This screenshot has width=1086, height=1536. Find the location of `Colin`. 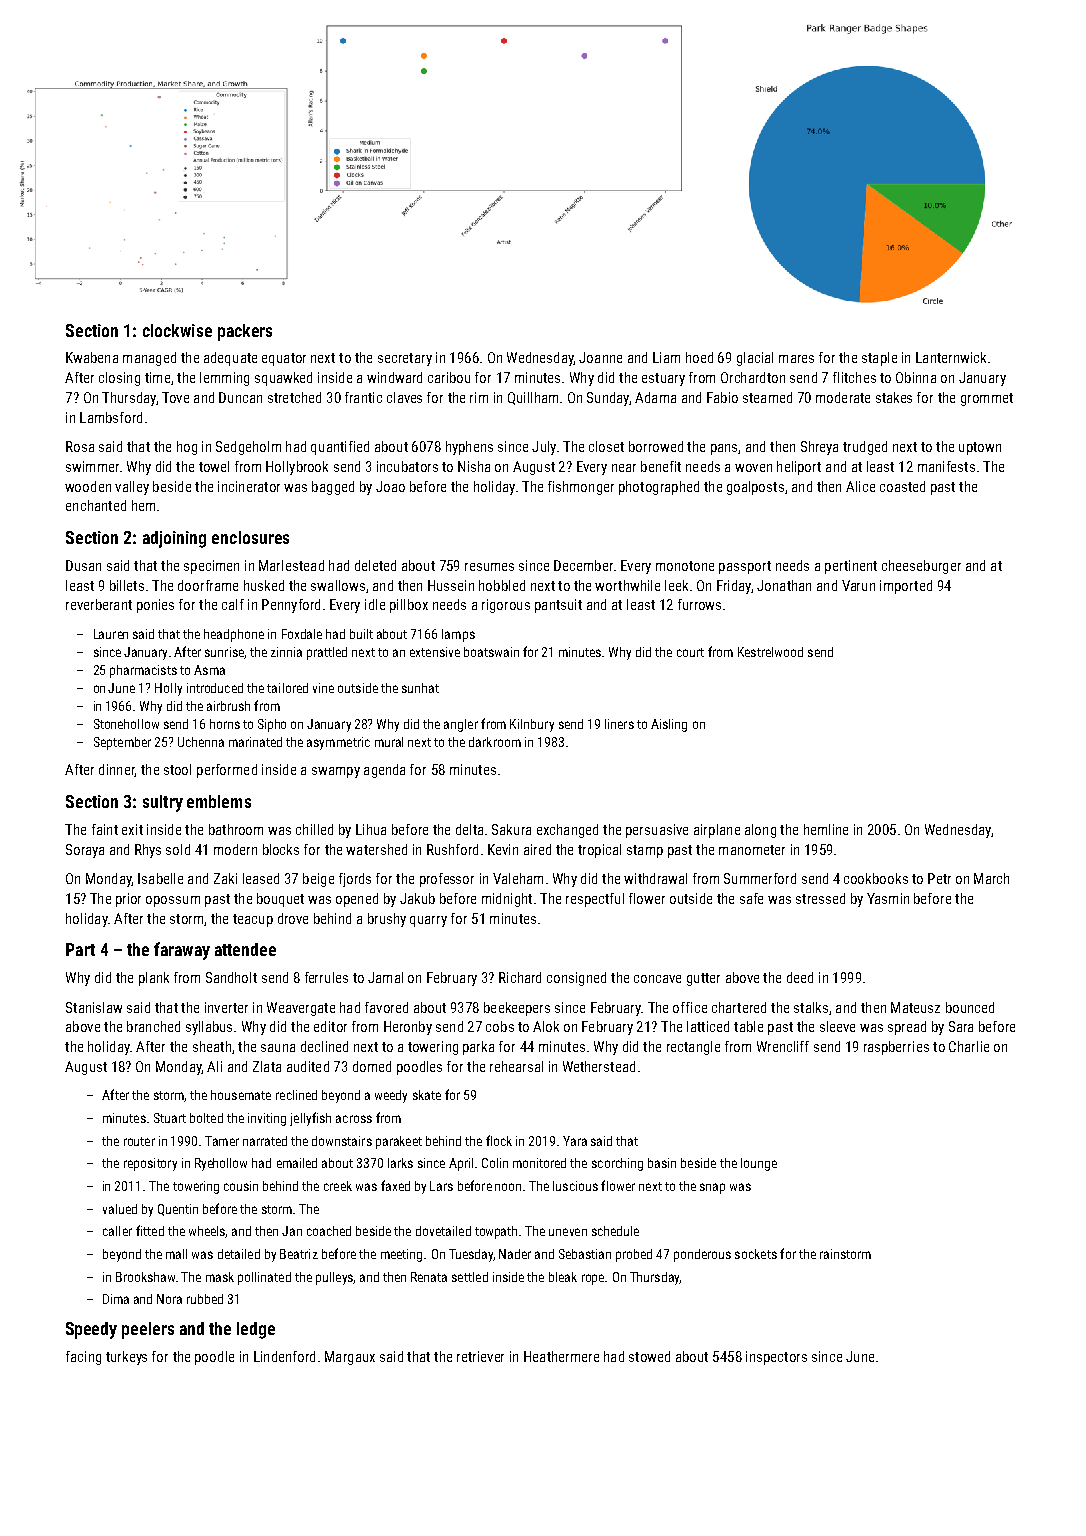

Colin is located at coordinates (495, 1163).
